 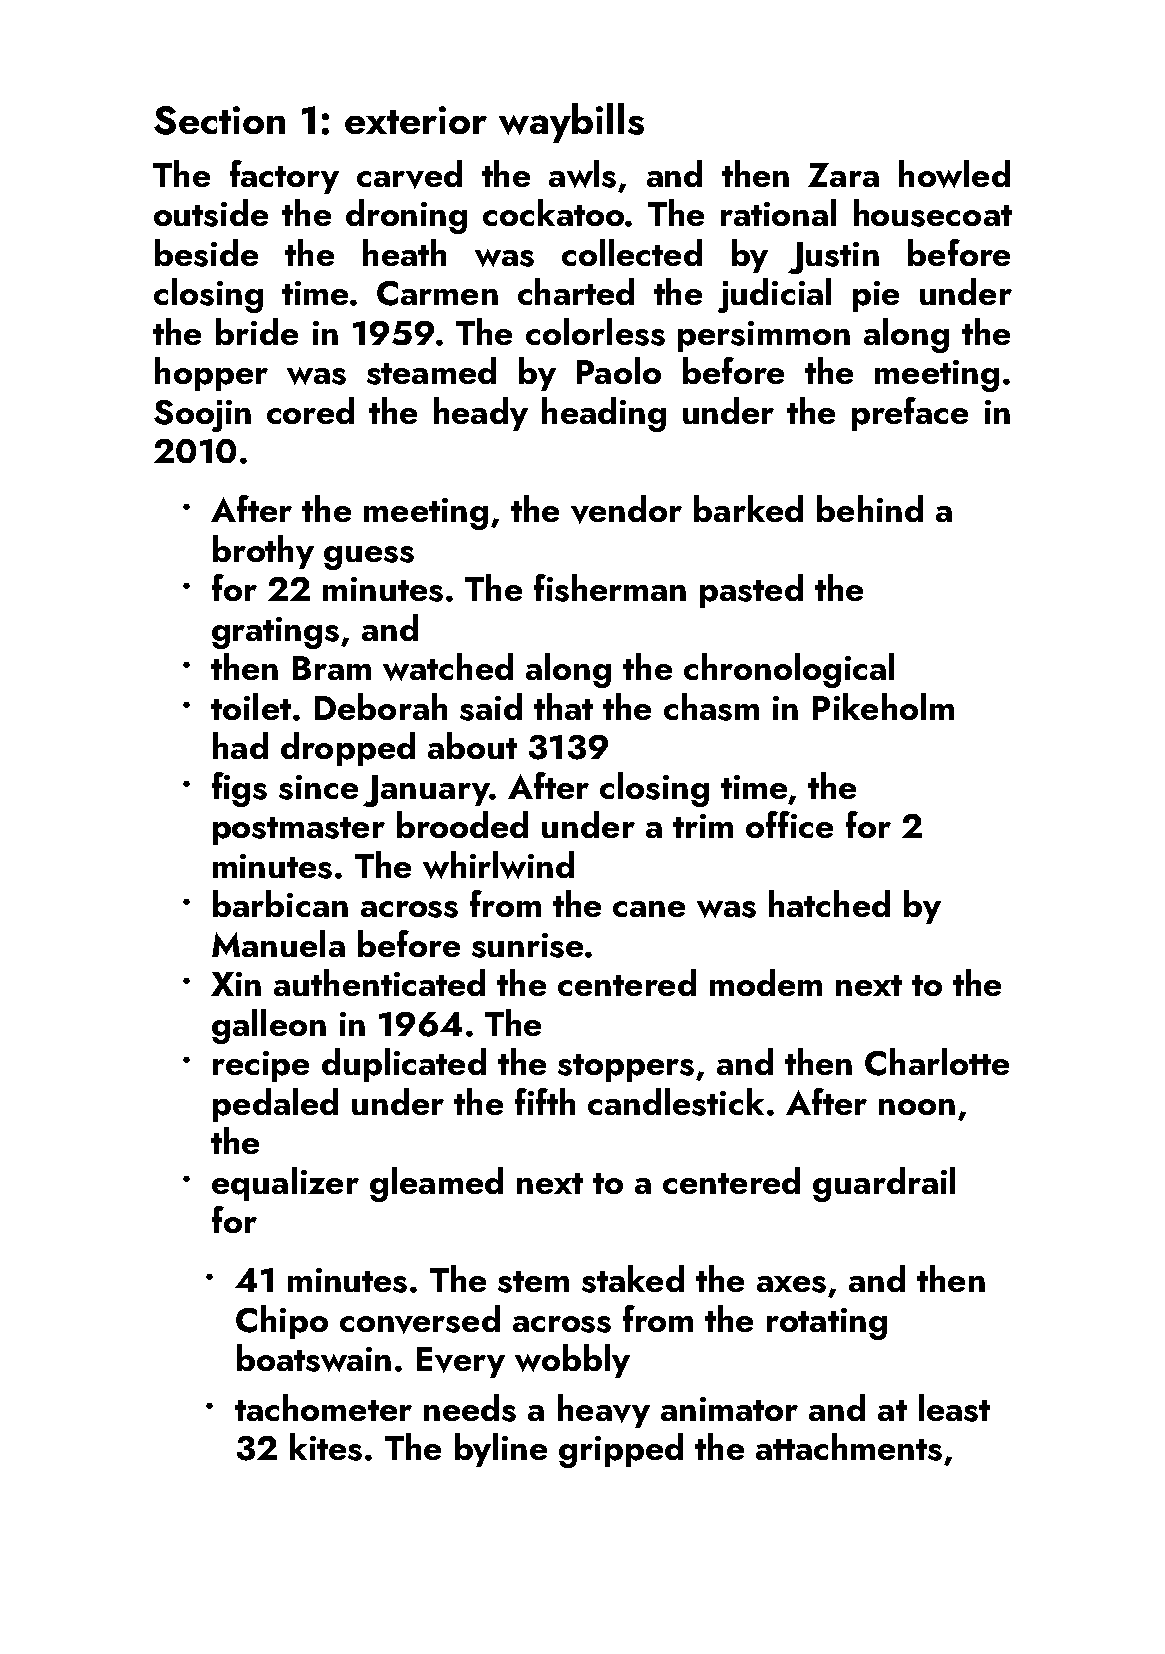 I want to click on cane, so click(x=649, y=909).
